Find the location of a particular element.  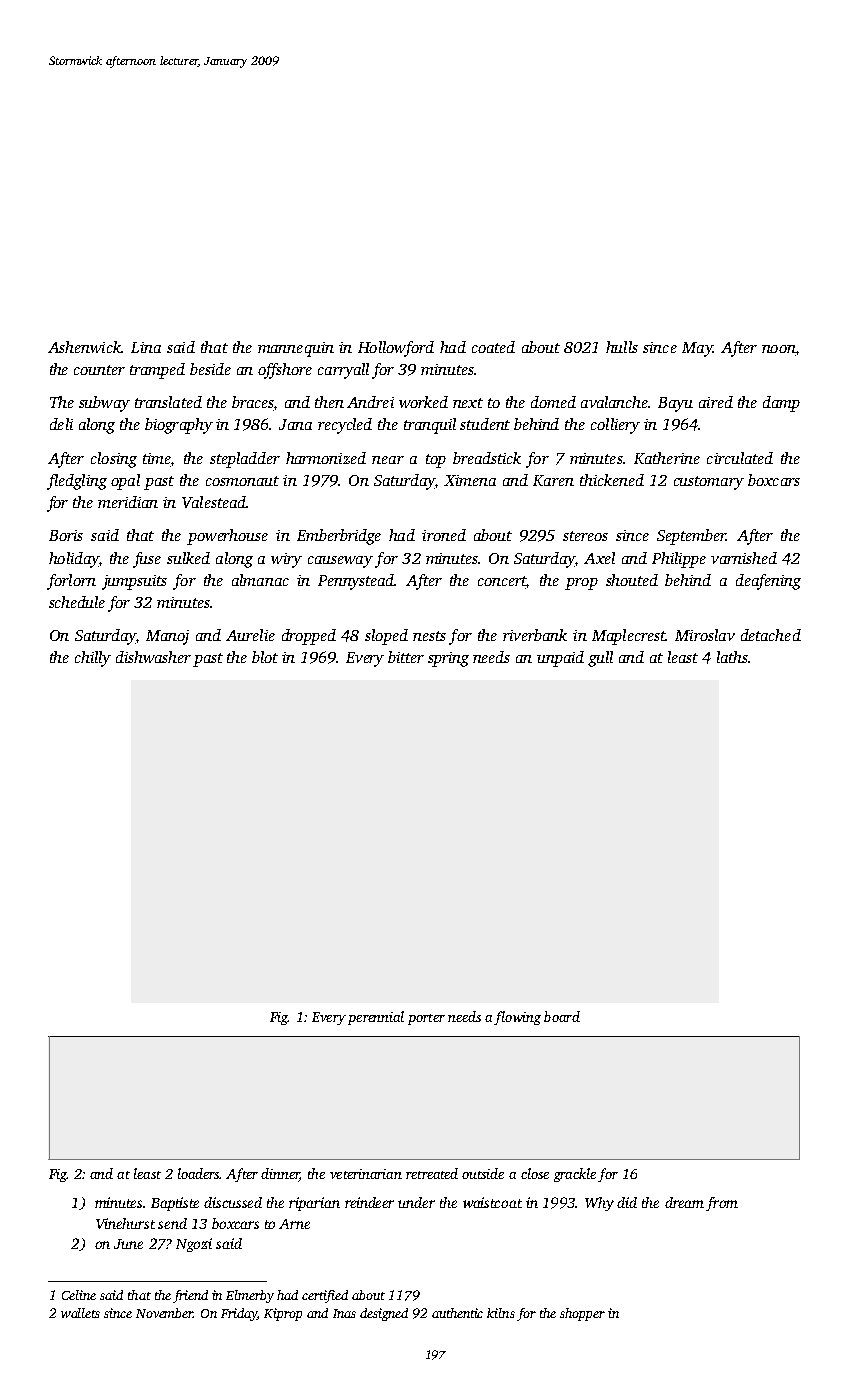

aired is located at coordinates (716, 402).
